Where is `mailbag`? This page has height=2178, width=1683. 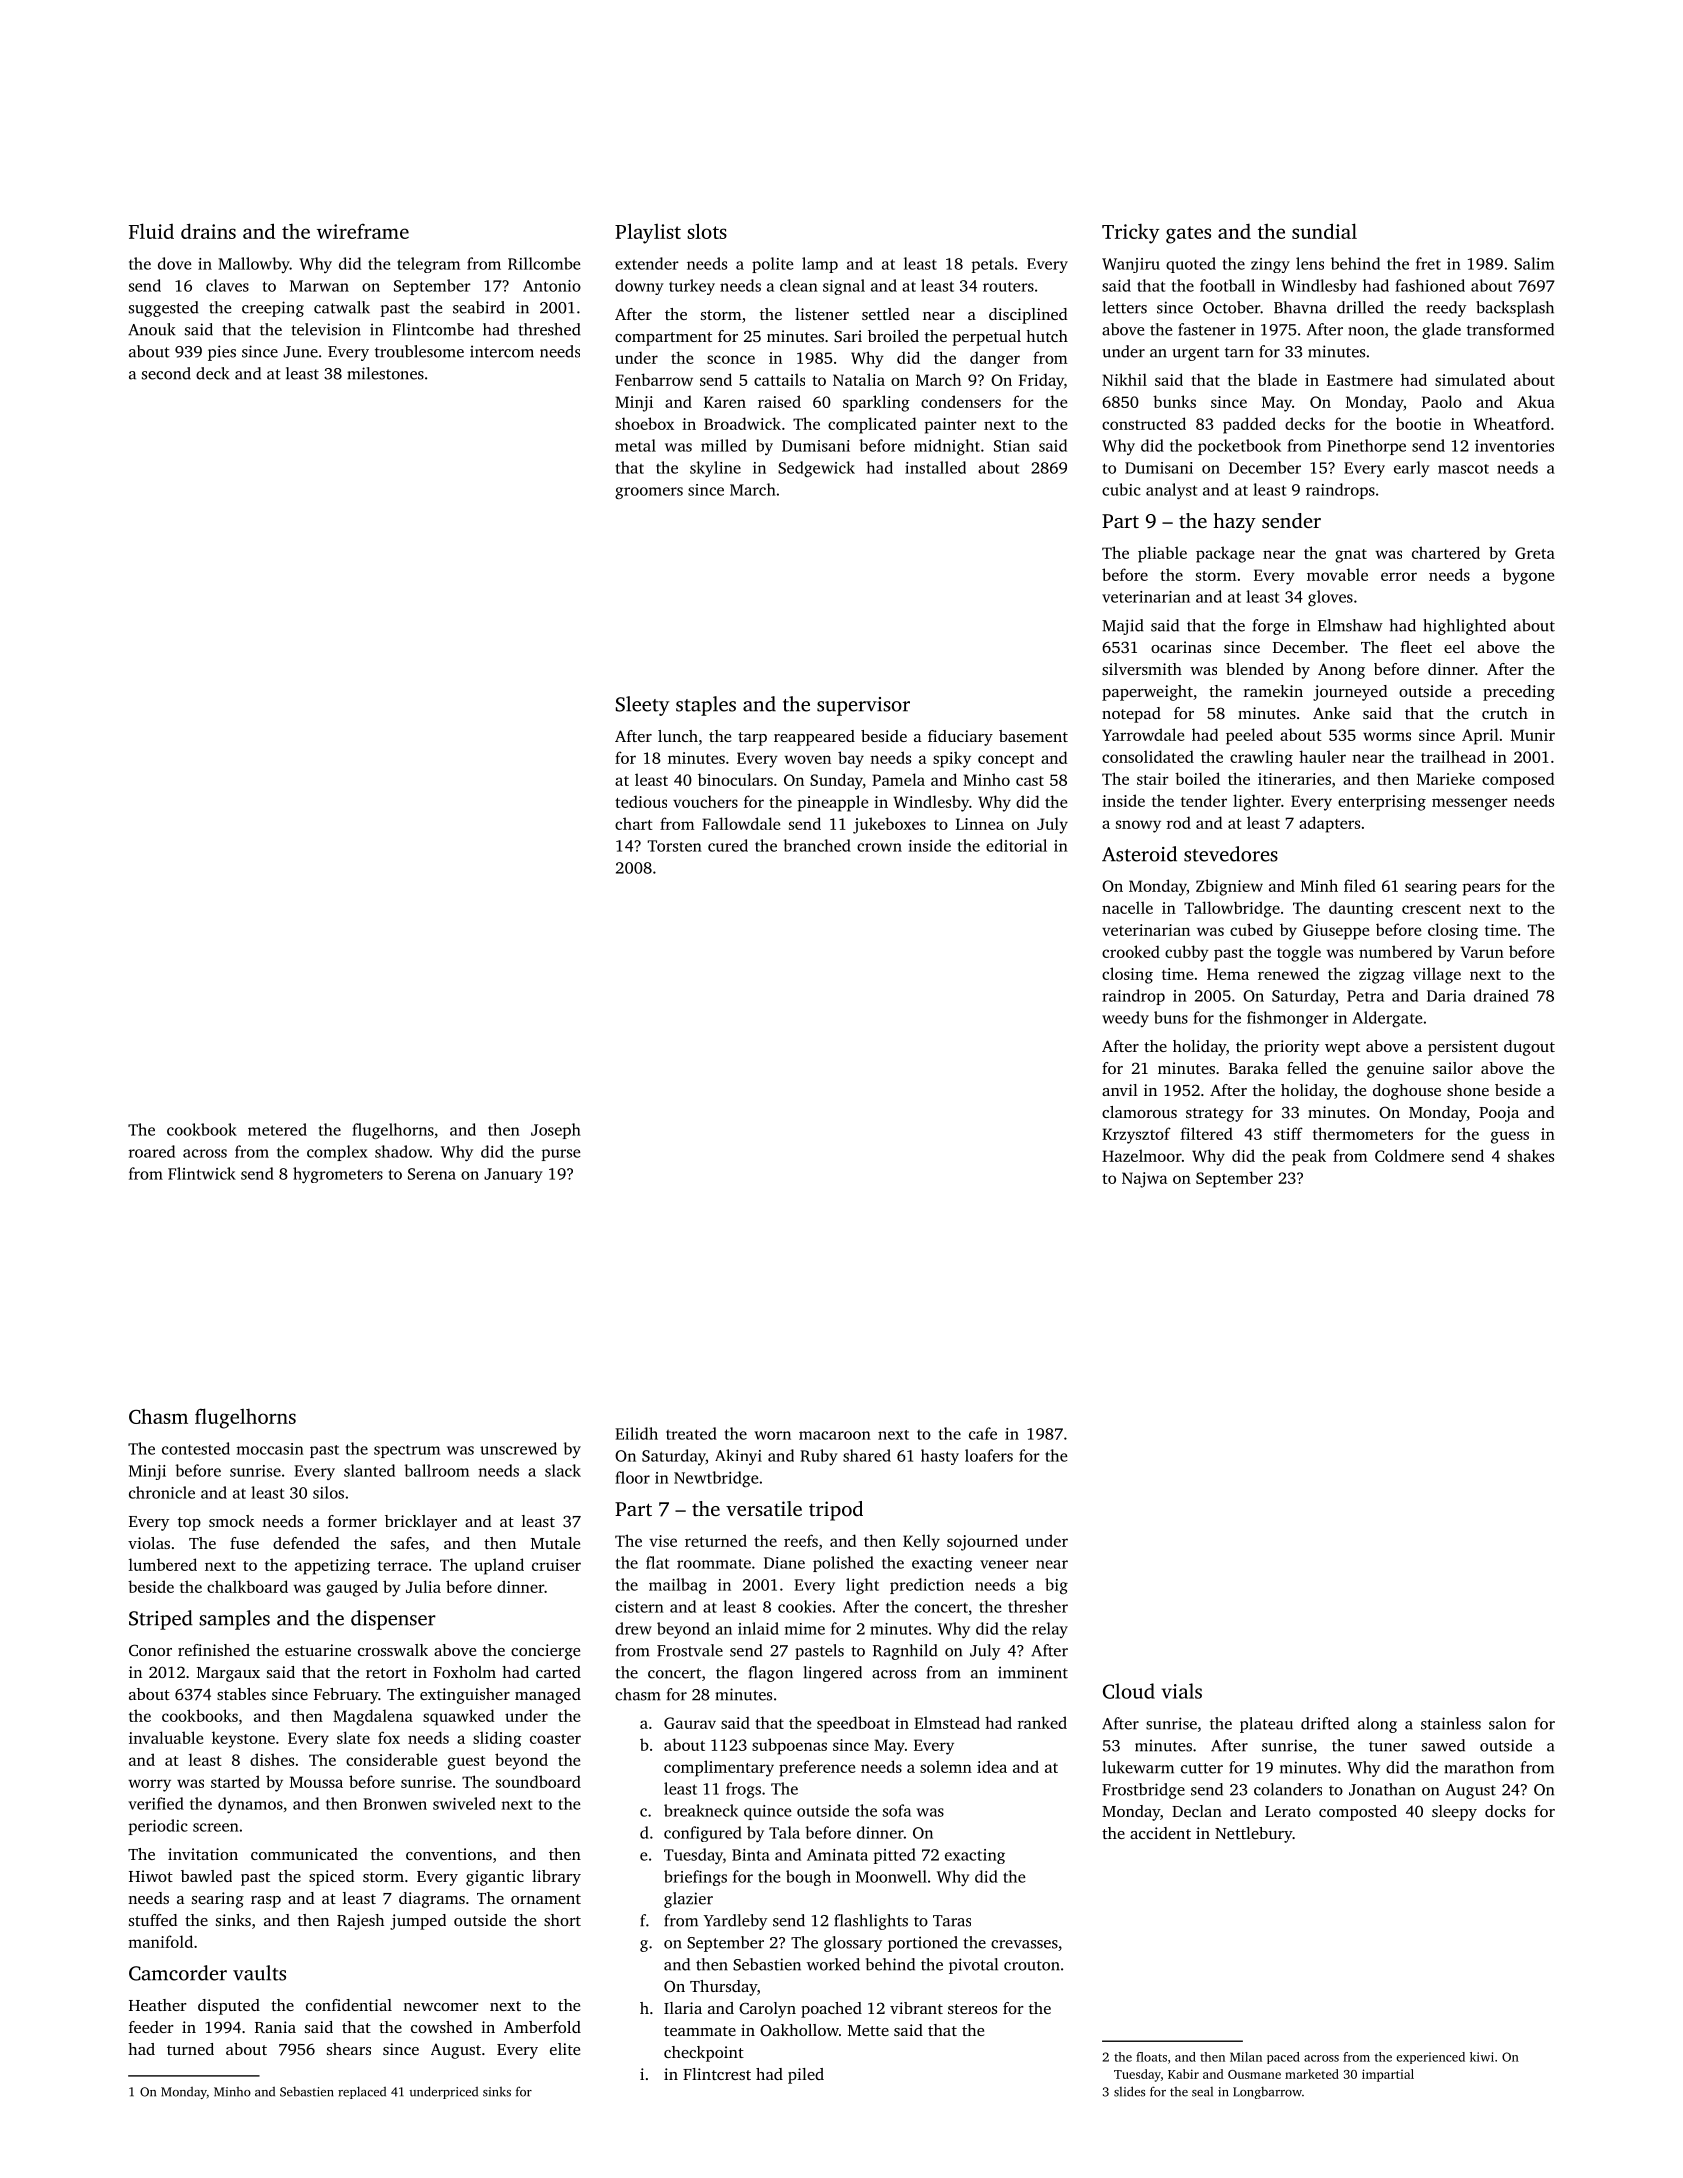
mailbag is located at coordinates (678, 1586).
